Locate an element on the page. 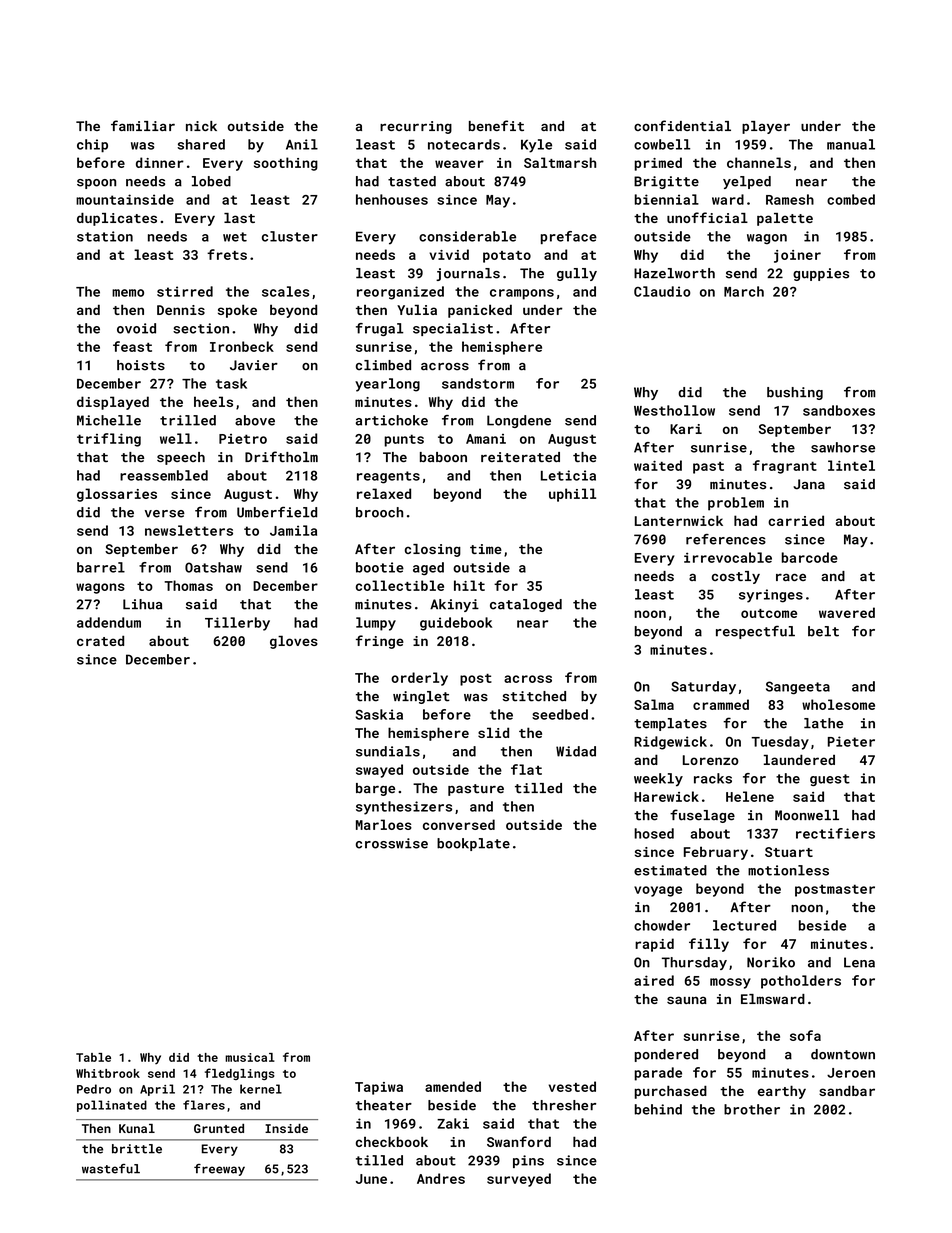 This document has width=952, height=1233. crosswise is located at coordinates (392, 843).
